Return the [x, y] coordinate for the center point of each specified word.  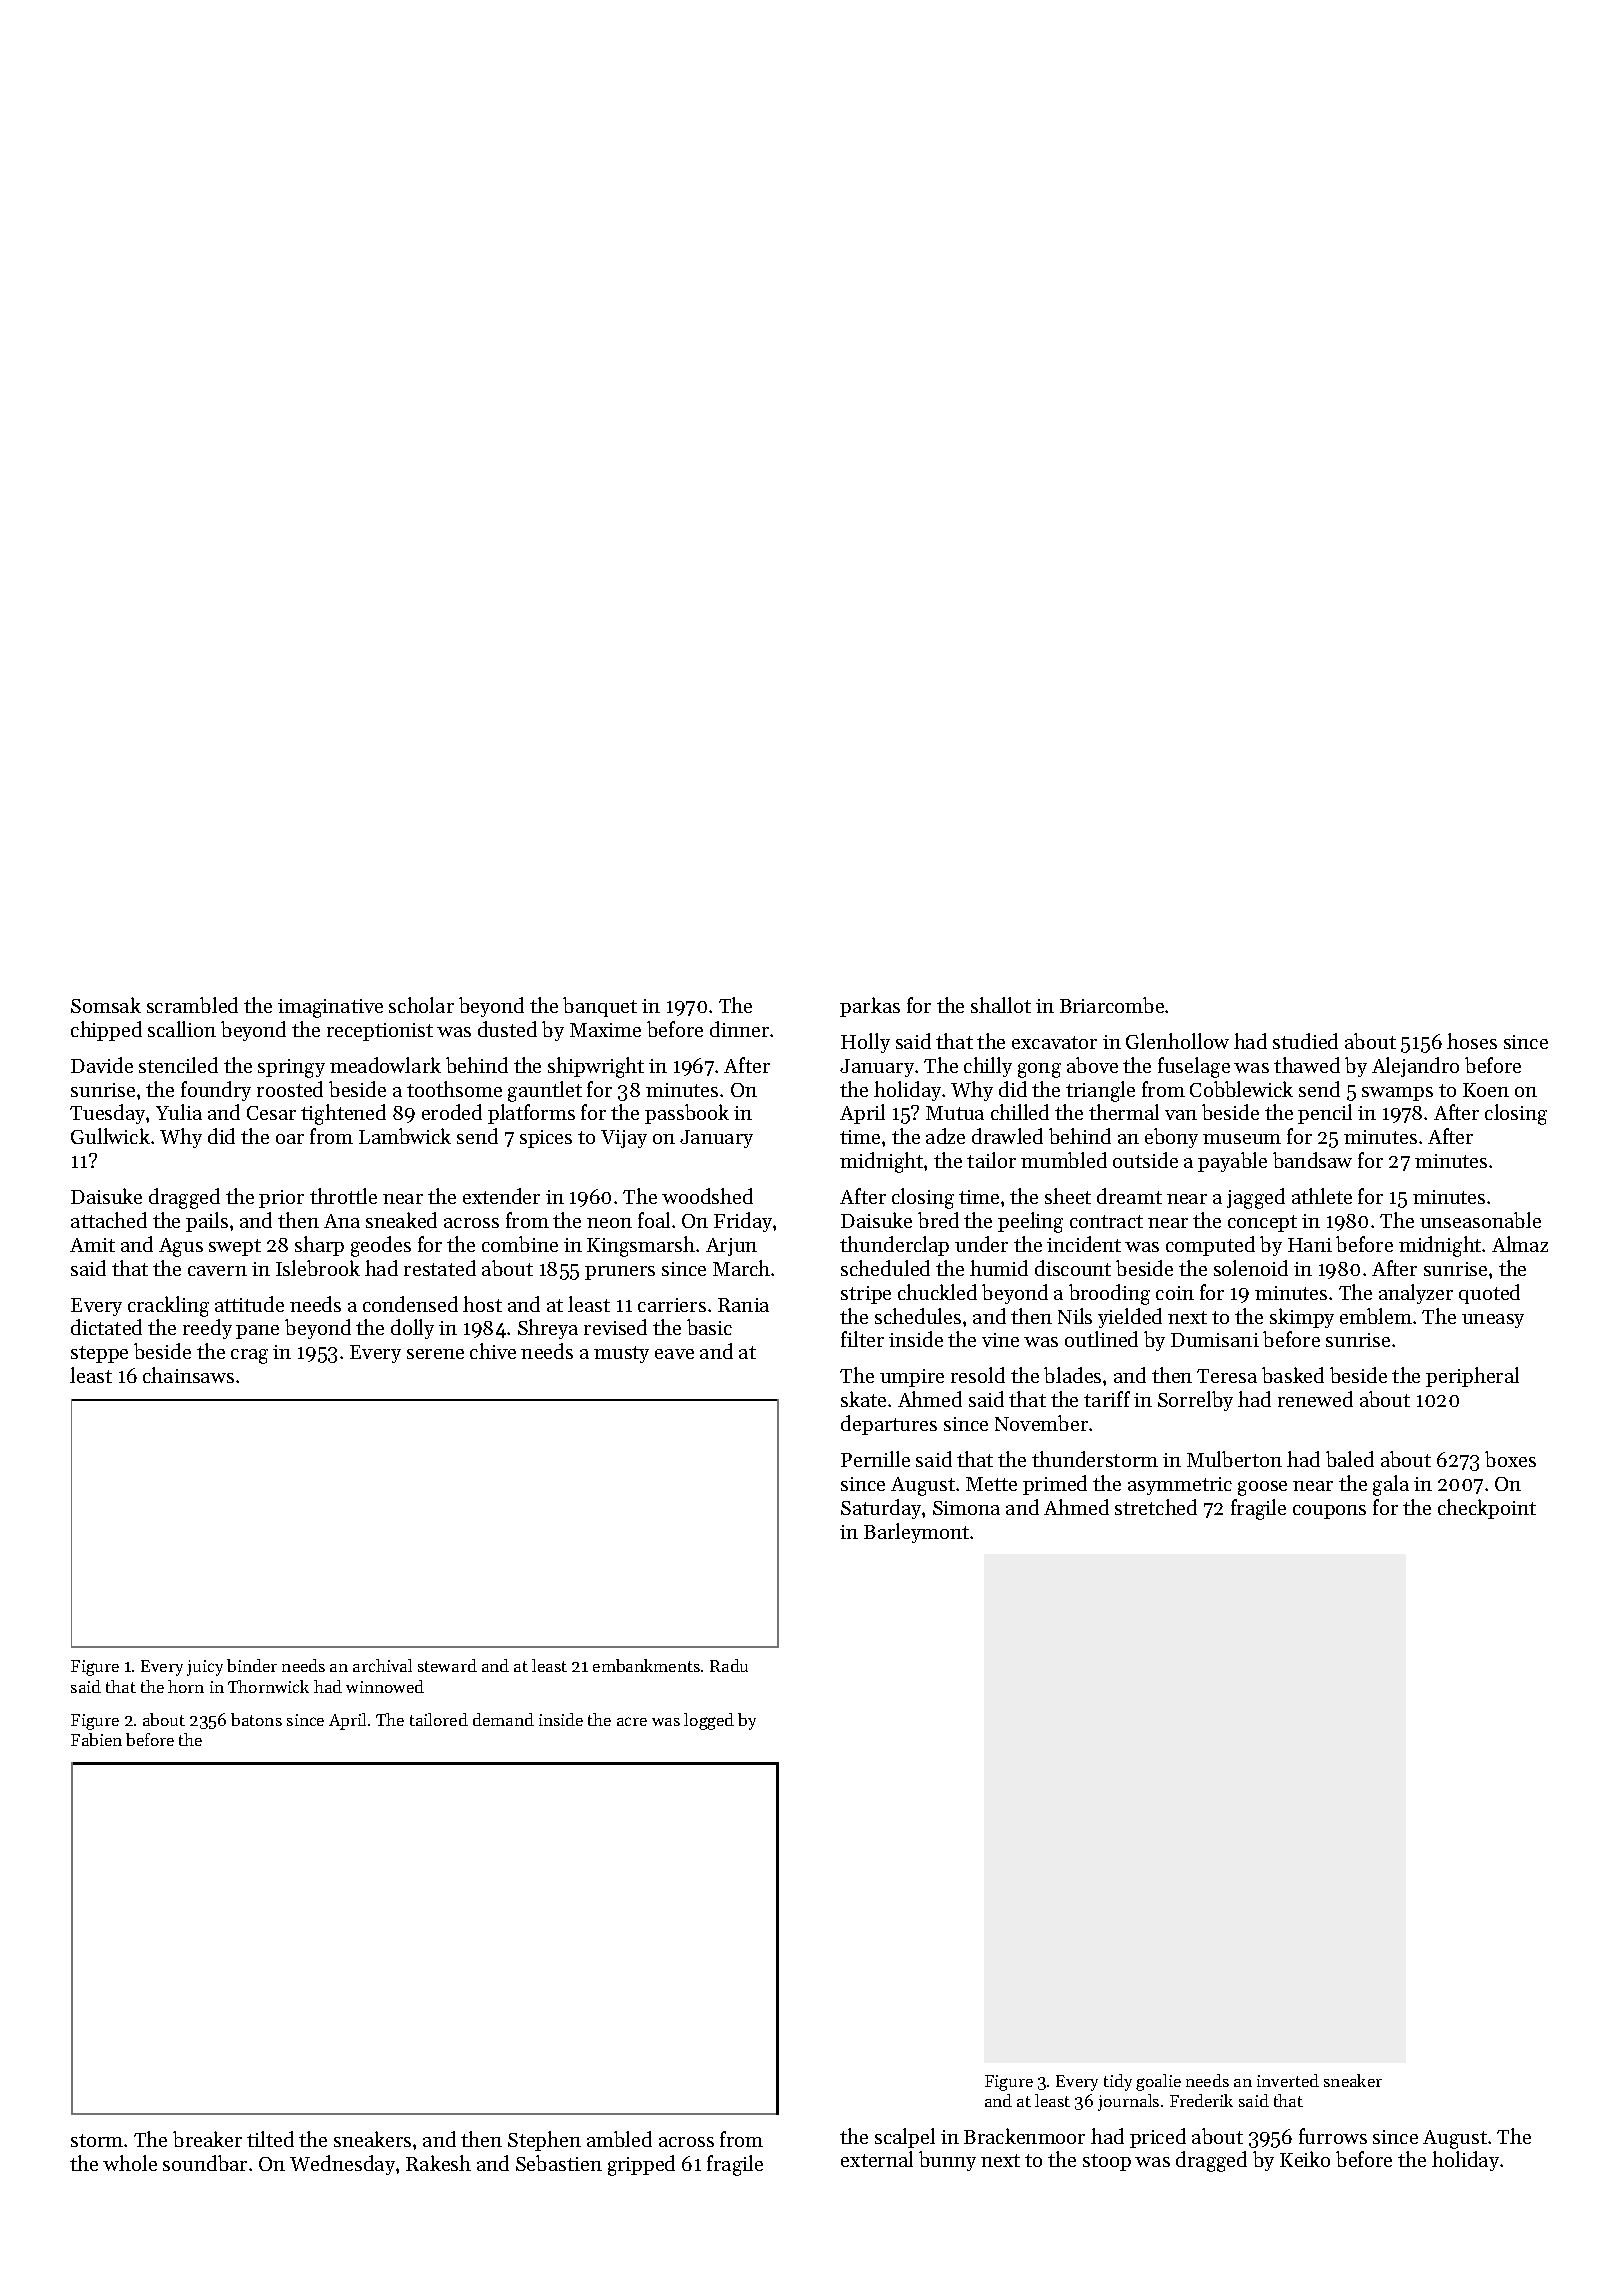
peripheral [1472, 1377]
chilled [1020, 1112]
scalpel [905, 2138]
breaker [207, 2139]
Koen [1486, 1090]
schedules [918, 1316]
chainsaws [188, 1375]
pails [207, 1222]
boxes [1510, 1459]
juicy [205, 1668]
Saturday [882, 1509]
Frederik [1201, 2100]
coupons [1329, 1512]
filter [862, 1339]
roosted [290, 1089]
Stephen [544, 2141]
